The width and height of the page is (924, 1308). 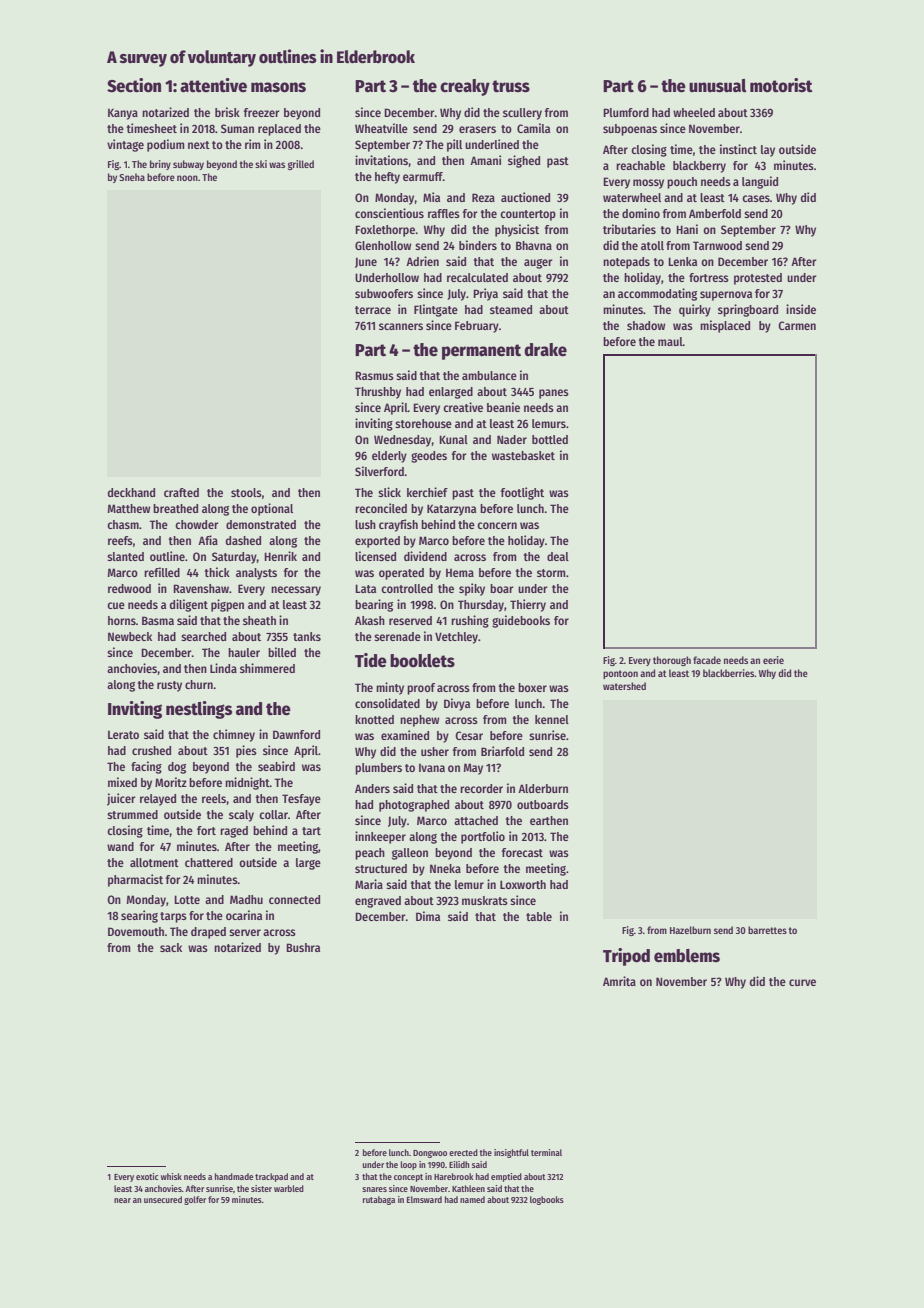 I want to click on creaky, so click(x=465, y=87).
